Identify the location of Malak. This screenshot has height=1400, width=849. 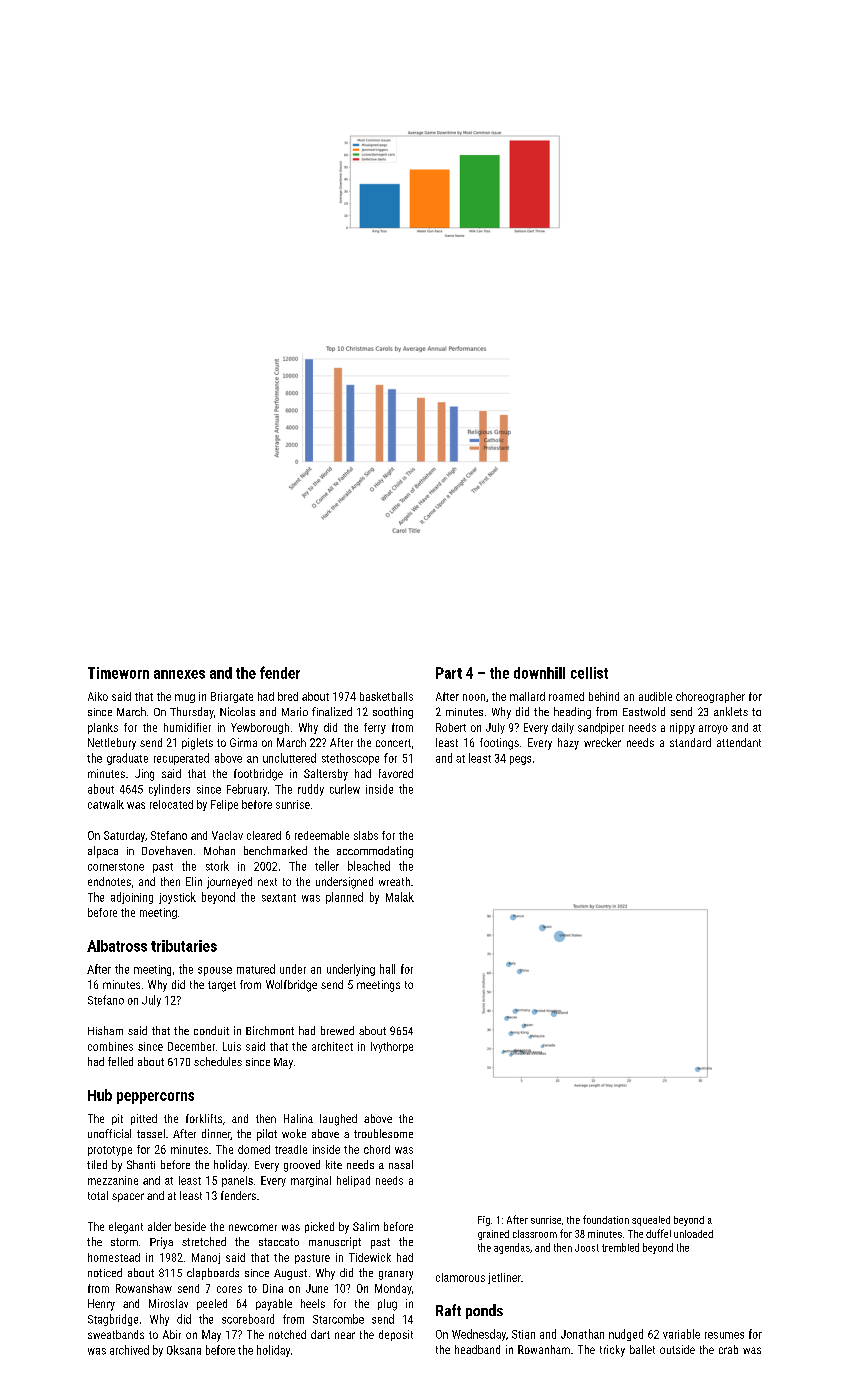
(400, 897).
